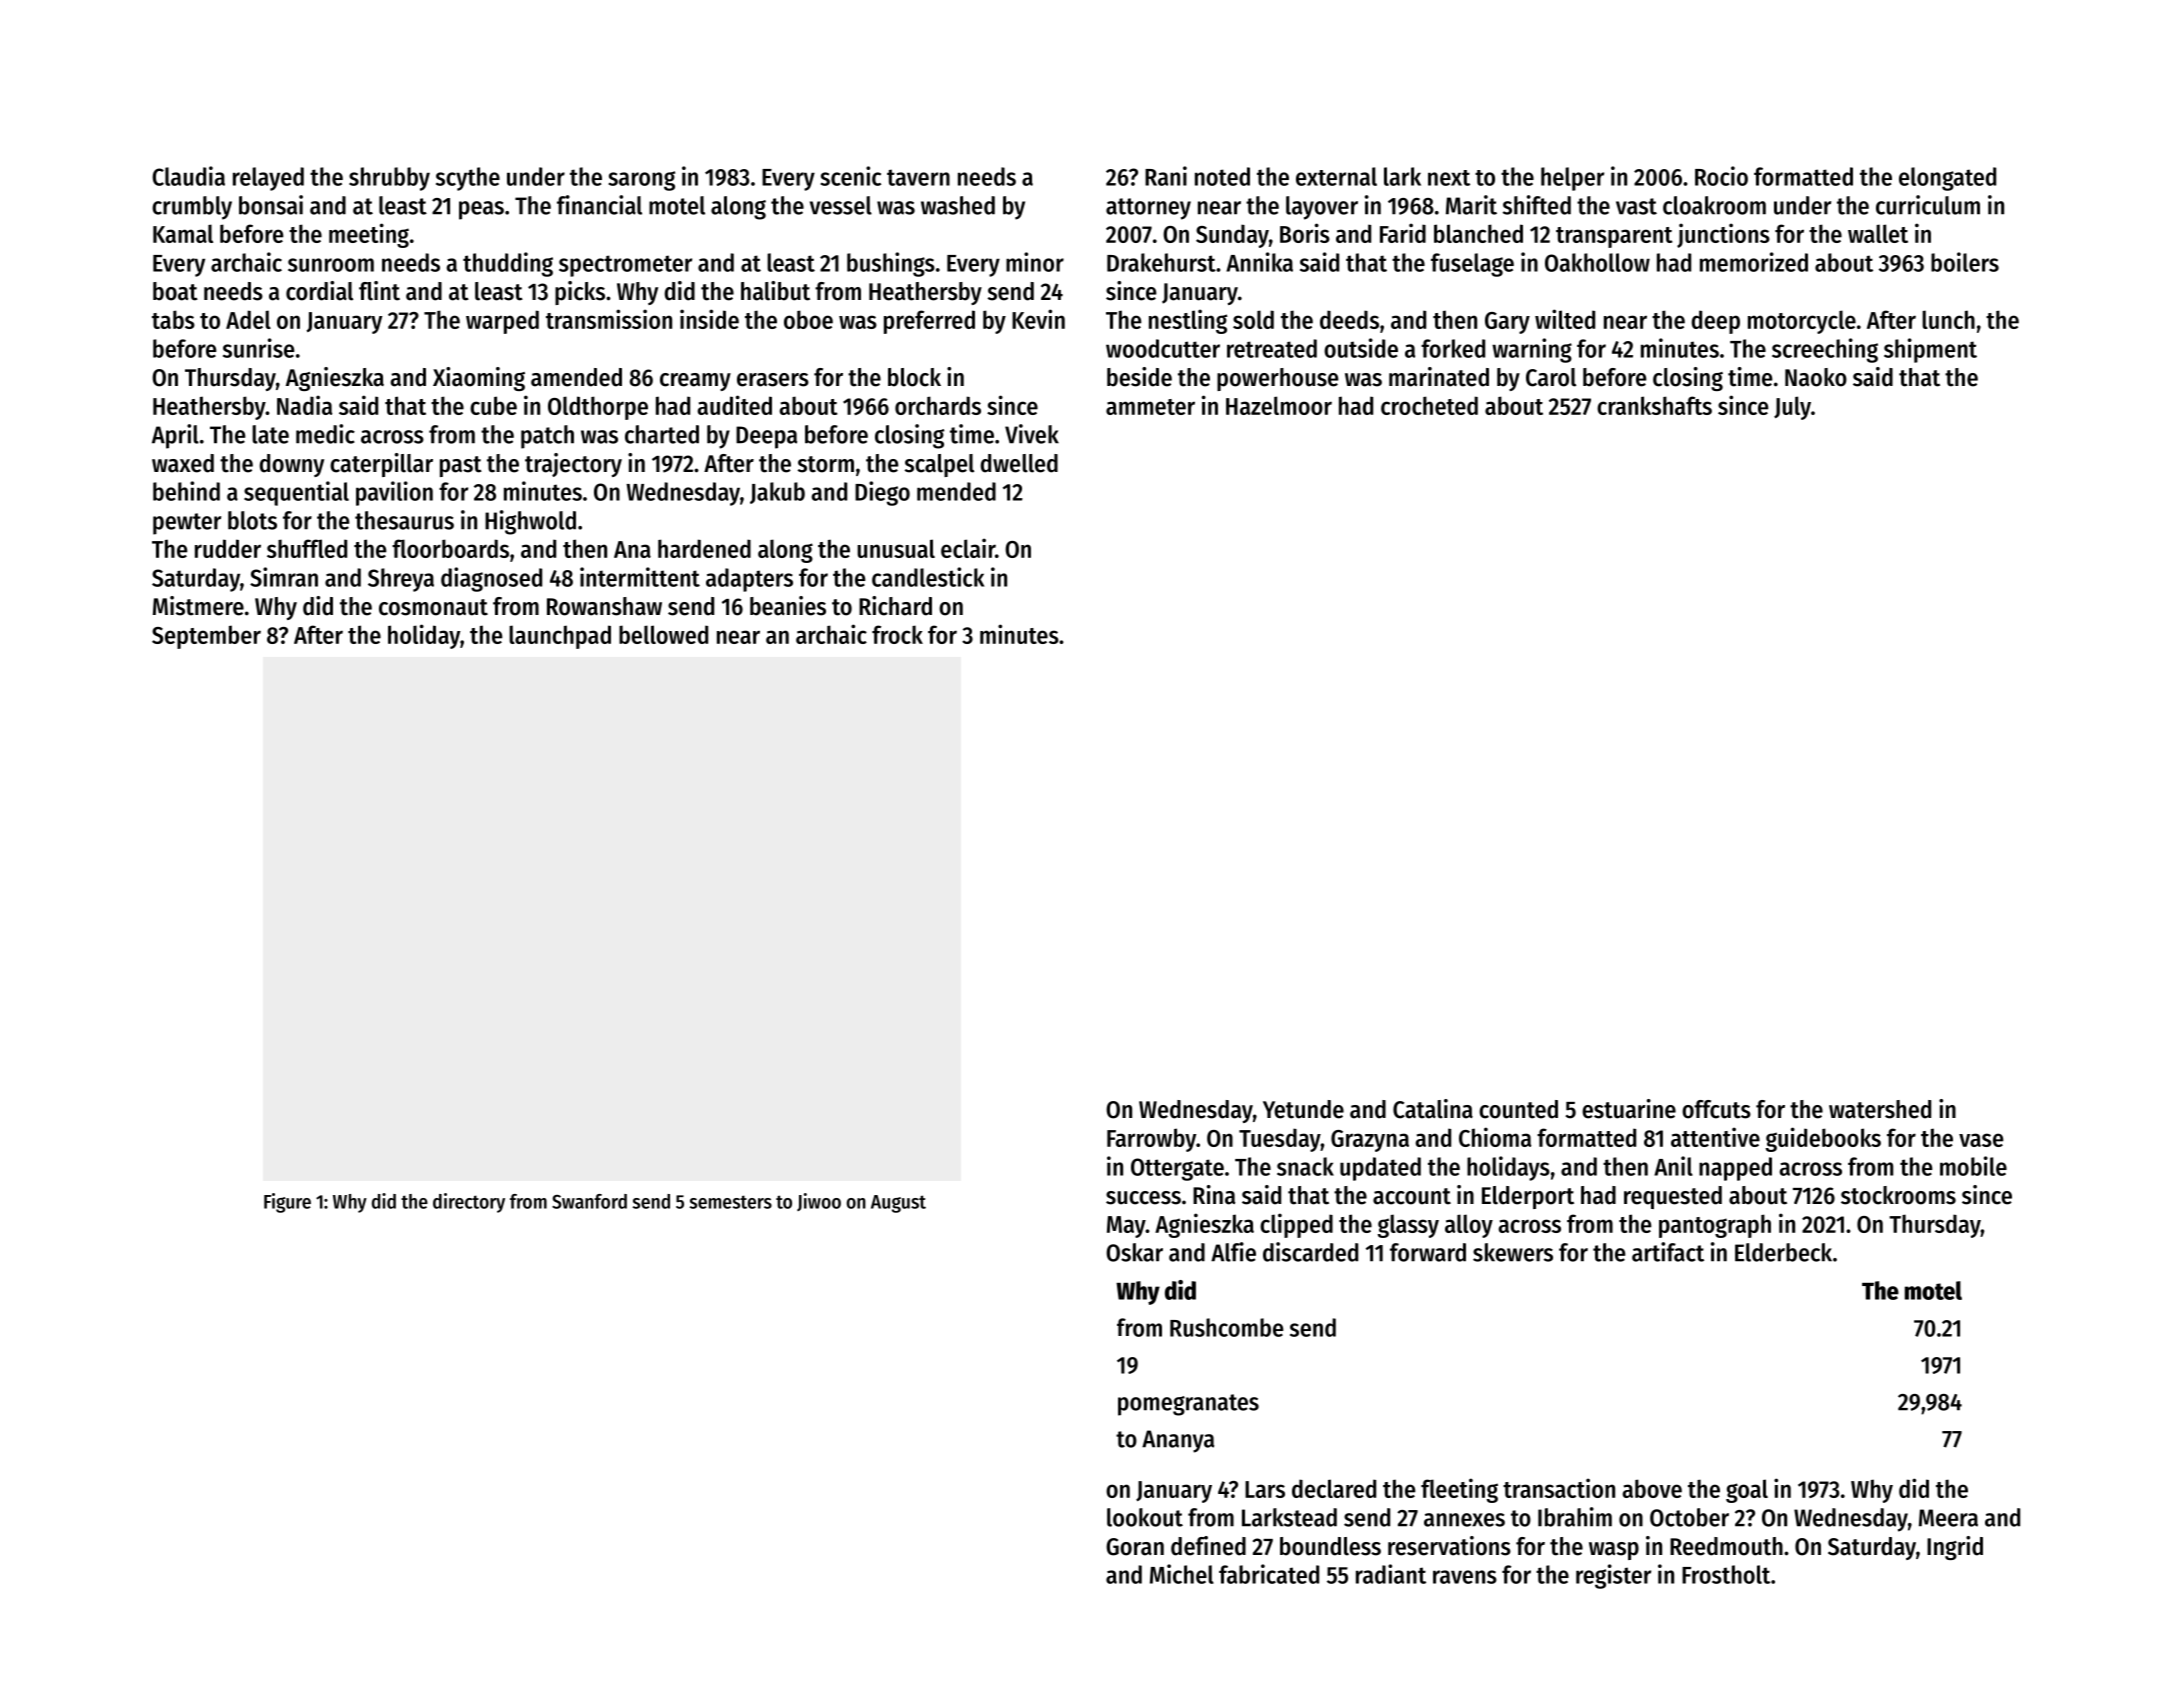 The width and height of the page is (2178, 1683). What do you see at coordinates (1135, 1547) in the page?
I see `Goran` at bounding box center [1135, 1547].
